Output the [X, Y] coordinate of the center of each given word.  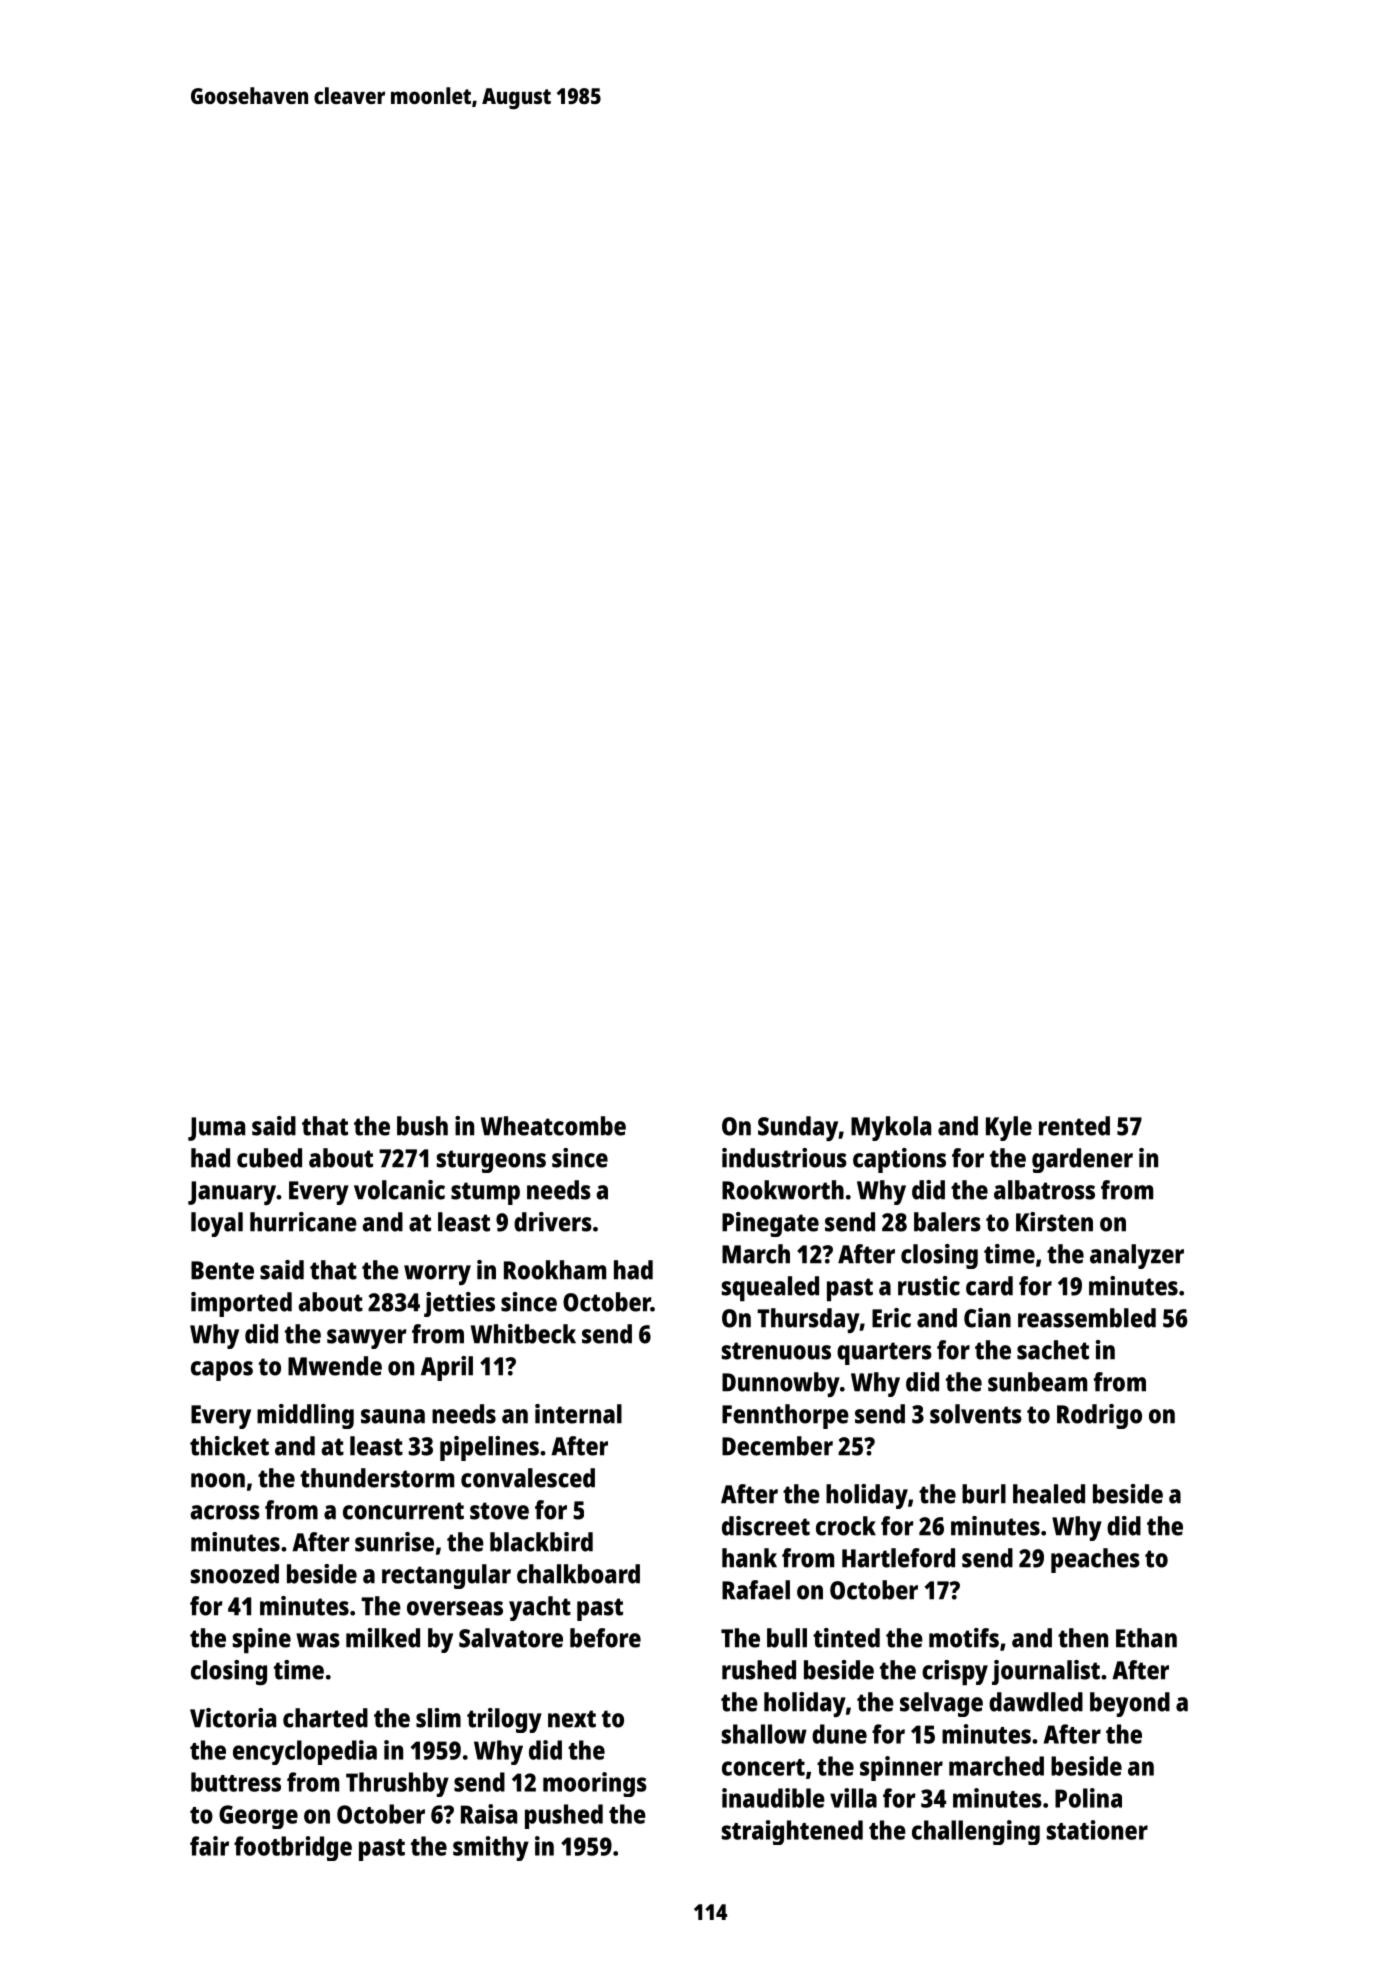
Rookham [555, 1270]
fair [209, 1846]
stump [485, 1193]
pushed [564, 1816]
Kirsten [1054, 1222]
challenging [976, 1832]
